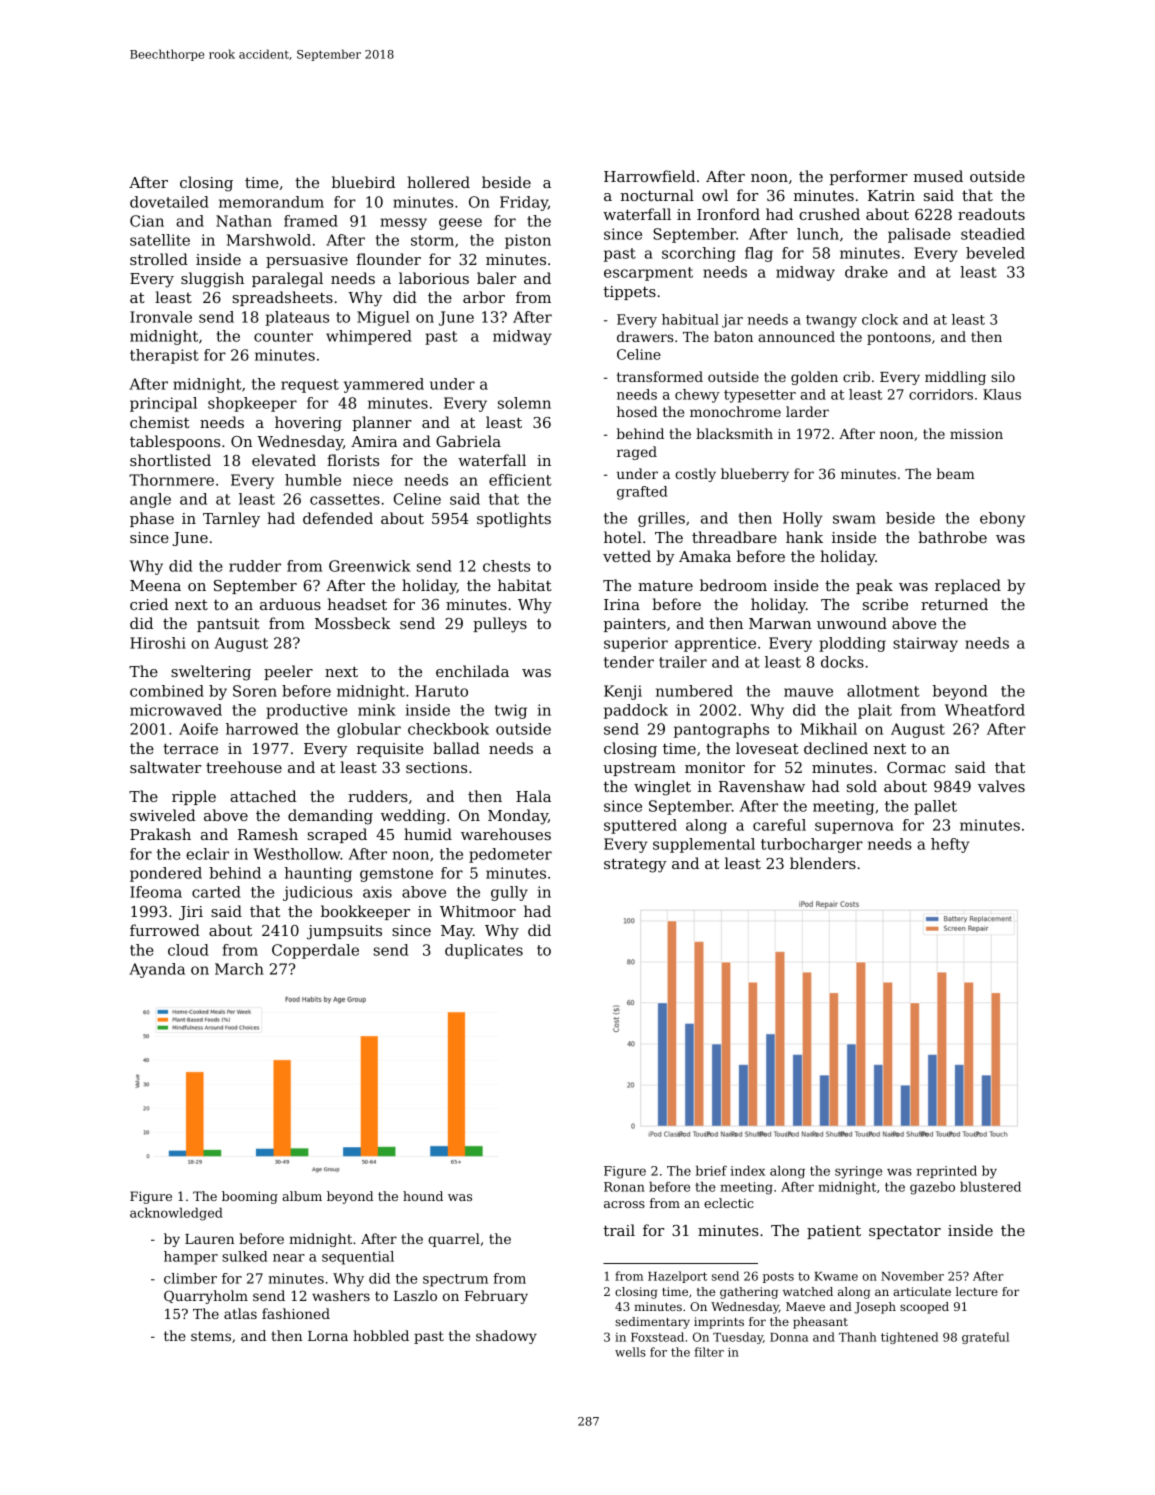 This screenshot has height=1495, width=1155. I want to click on cloud, so click(188, 950).
